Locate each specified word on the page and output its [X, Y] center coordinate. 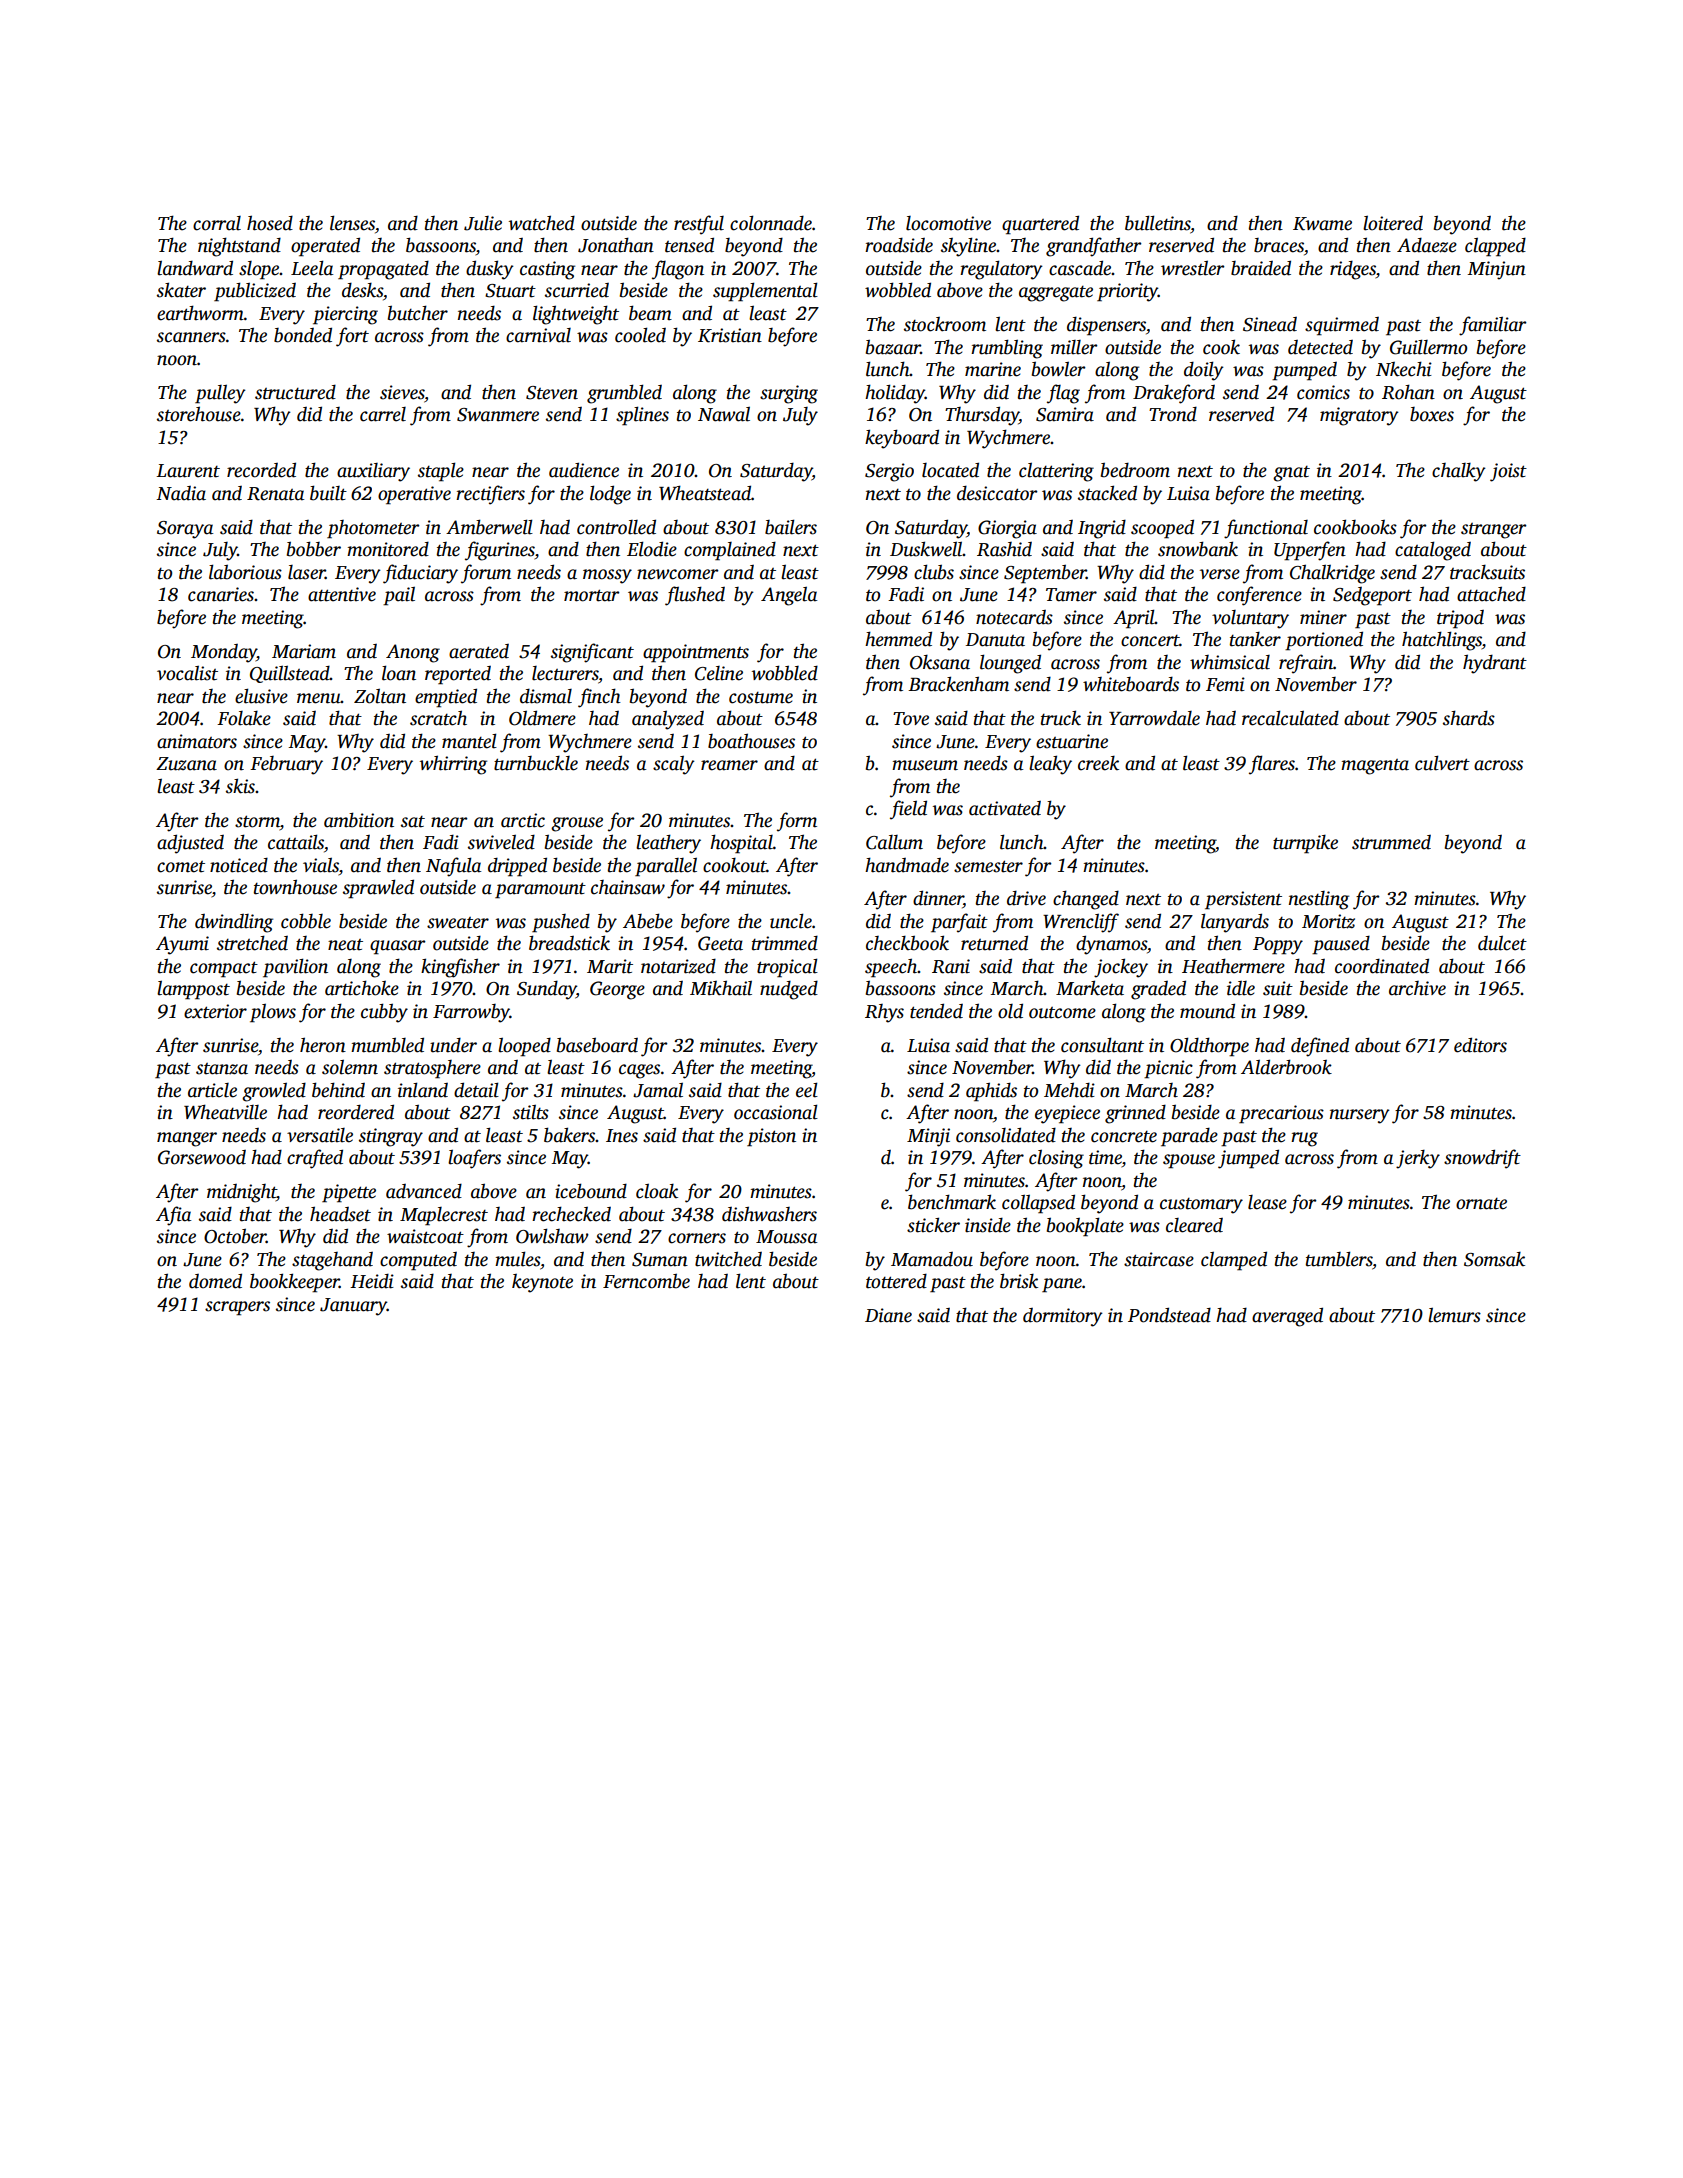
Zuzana [186, 764]
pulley [220, 394]
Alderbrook [1286, 1067]
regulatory [1001, 270]
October [235, 1236]
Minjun [1496, 270]
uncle [791, 921]
